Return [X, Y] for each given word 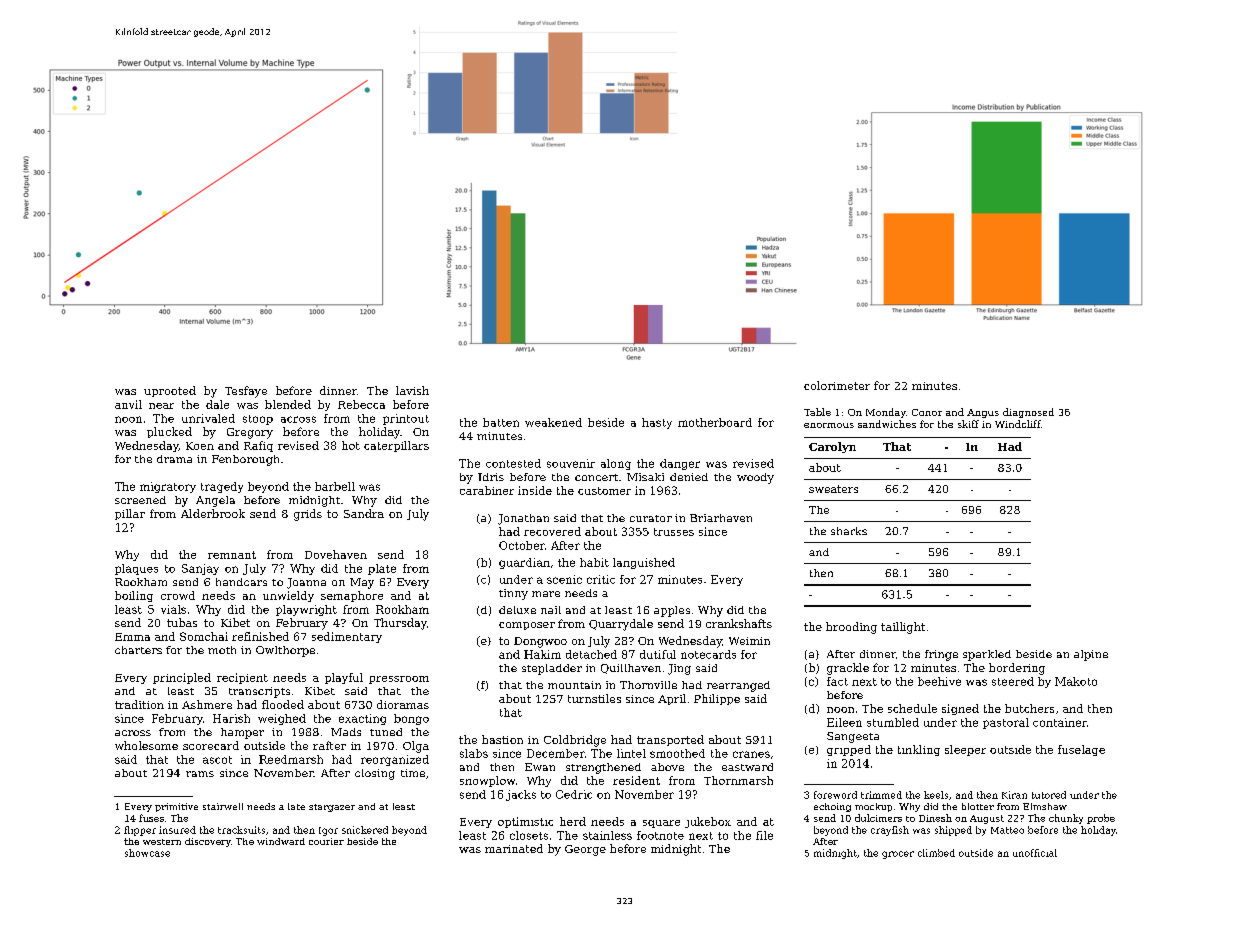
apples [672, 611]
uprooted [170, 391]
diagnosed [1028, 413]
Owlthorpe [285, 651]
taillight [903, 628]
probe [1101, 819]
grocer [898, 855]
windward [281, 841]
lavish [412, 390]
